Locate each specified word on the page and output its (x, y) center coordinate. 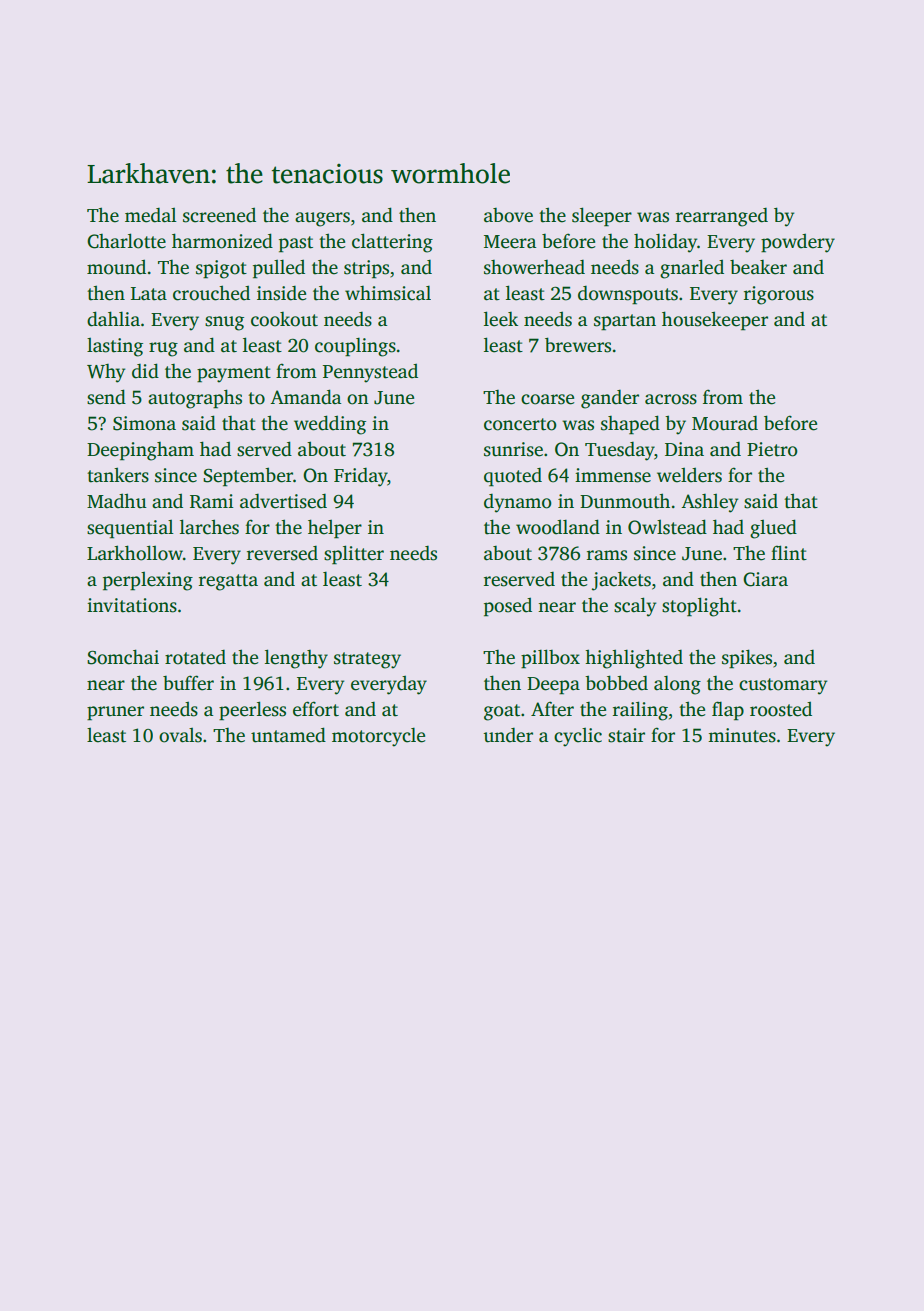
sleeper (602, 217)
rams (607, 555)
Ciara (765, 579)
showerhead (534, 267)
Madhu (117, 501)
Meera (510, 242)
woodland (558, 527)
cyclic (578, 737)
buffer (188, 683)
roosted (781, 709)
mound (116, 267)
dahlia (113, 319)
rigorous (779, 295)
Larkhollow (135, 553)
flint (789, 553)
